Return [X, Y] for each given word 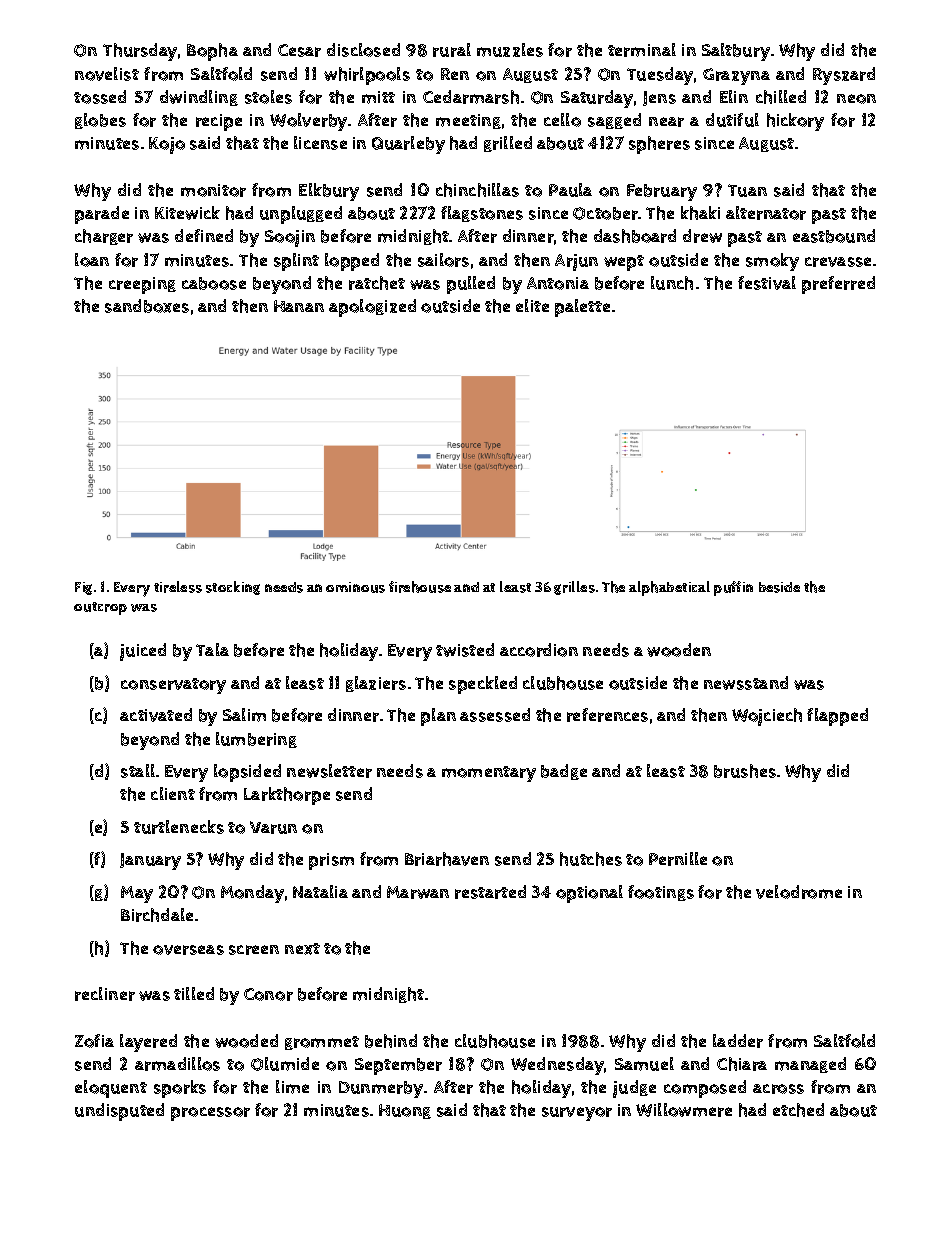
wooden [679, 650]
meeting [468, 121]
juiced [143, 652]
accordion [539, 650]
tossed [100, 97]
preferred [838, 285]
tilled [194, 993]
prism [331, 861]
